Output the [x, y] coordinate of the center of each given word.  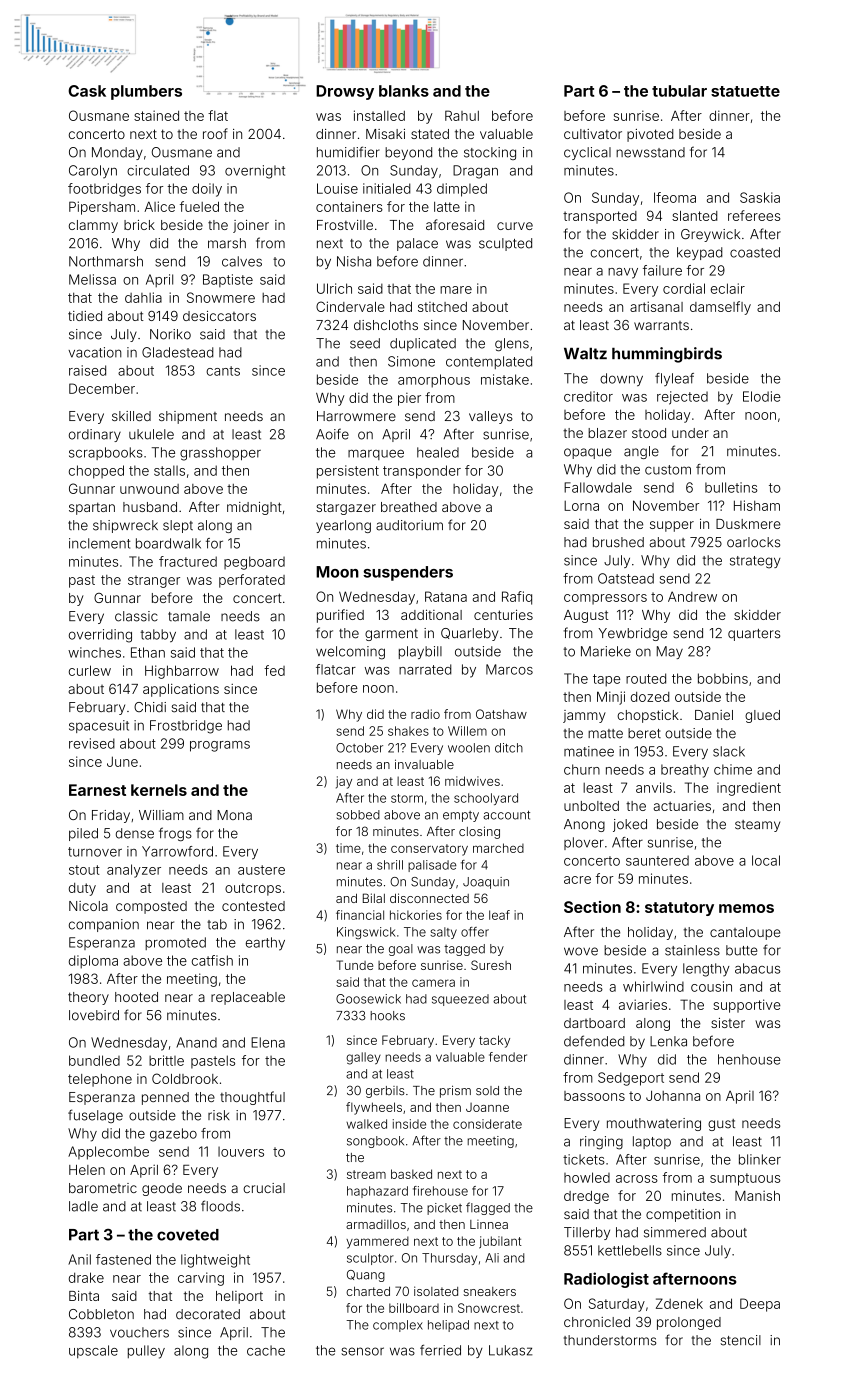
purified [340, 616]
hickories [416, 915]
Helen [87, 1170]
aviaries [643, 1004]
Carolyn [93, 172]
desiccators [219, 316]
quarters [754, 635]
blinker [760, 1159]
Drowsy [345, 92]
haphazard [377, 1192]
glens [512, 344]
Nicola [88, 906]
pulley [146, 1352]
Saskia [760, 197]
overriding [100, 636]
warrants [661, 325]
